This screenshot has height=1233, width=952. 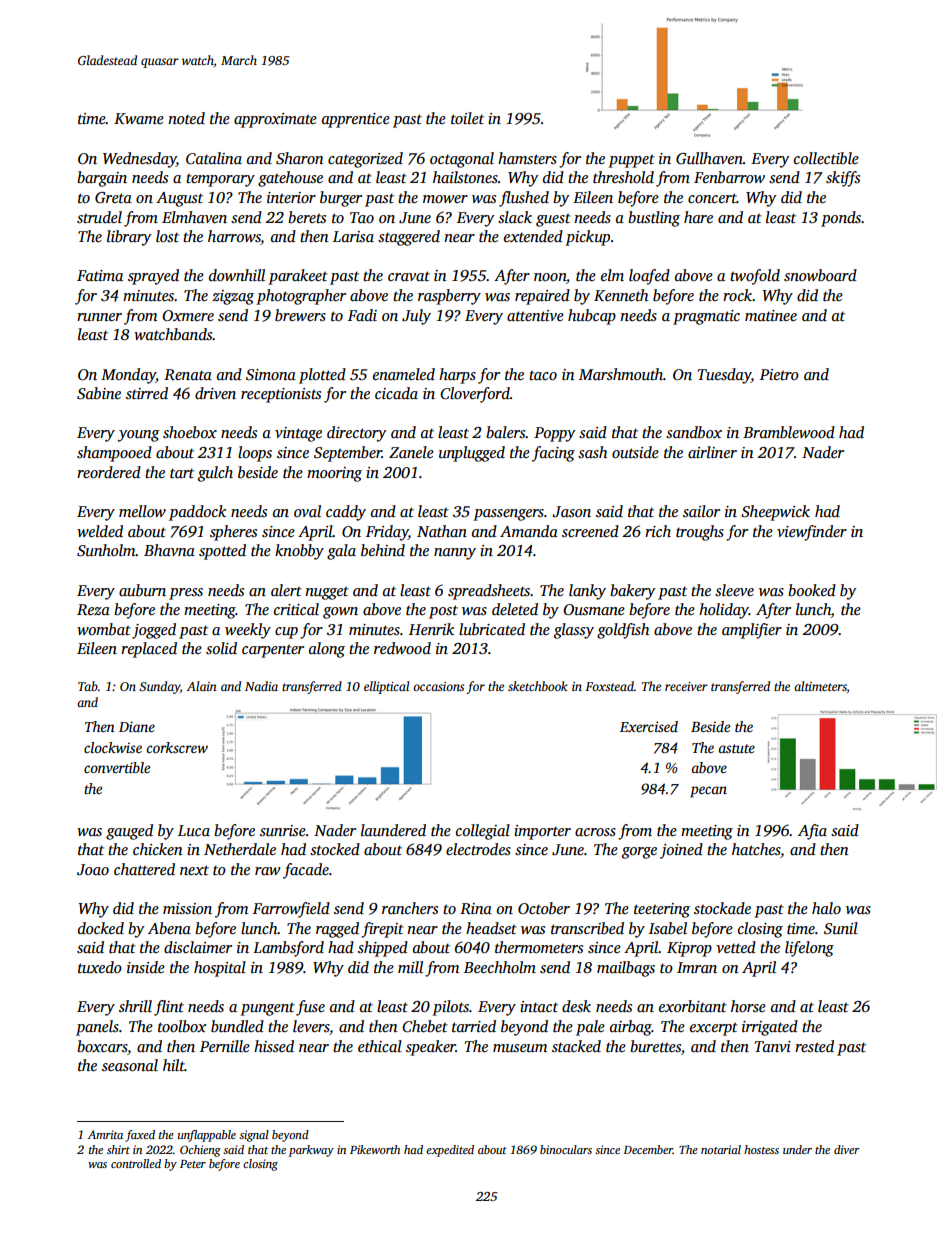 I want to click on Elmhaven, so click(x=194, y=217).
